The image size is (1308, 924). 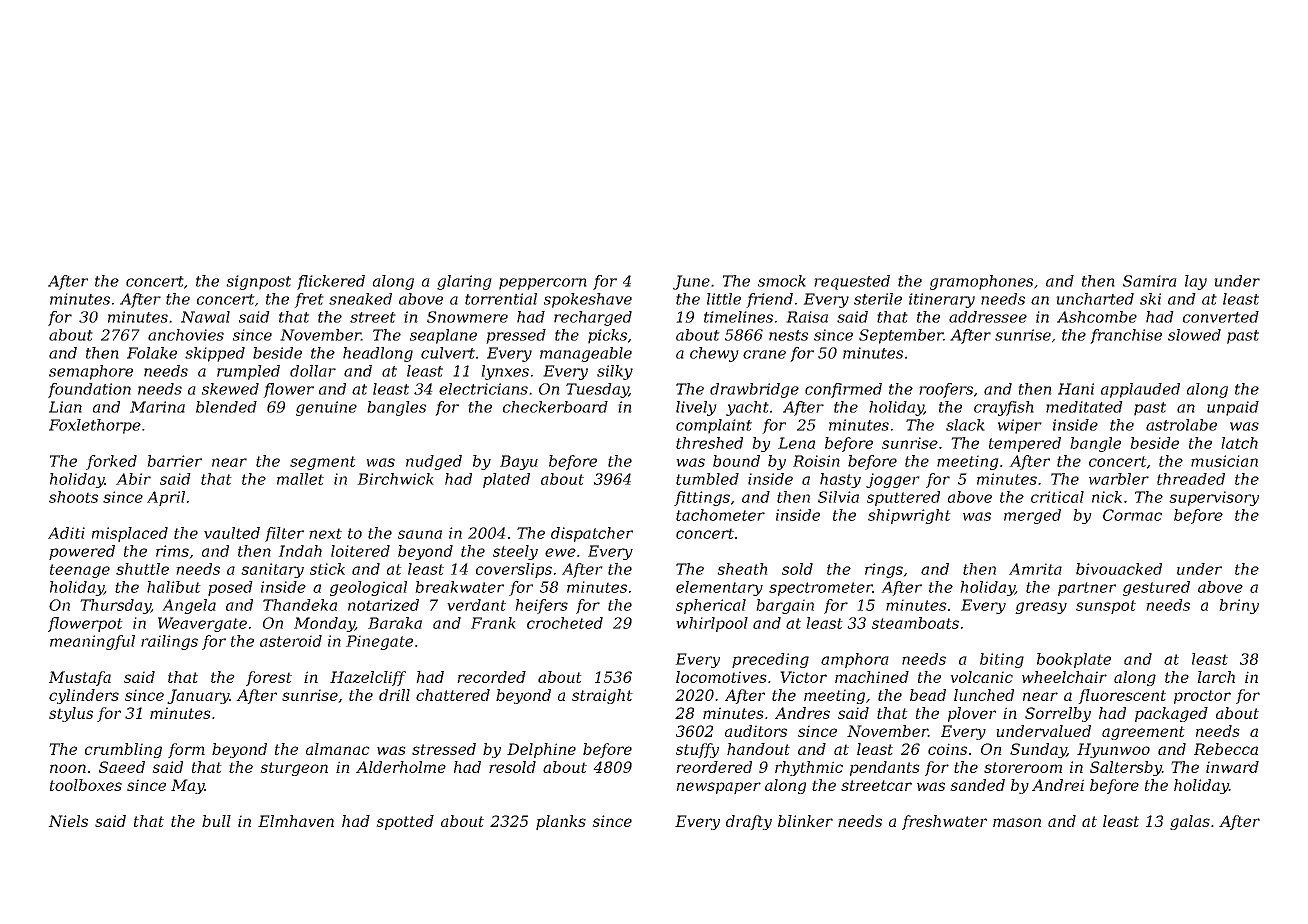 What do you see at coordinates (444, 749) in the screenshot?
I see `stressed` at bounding box center [444, 749].
